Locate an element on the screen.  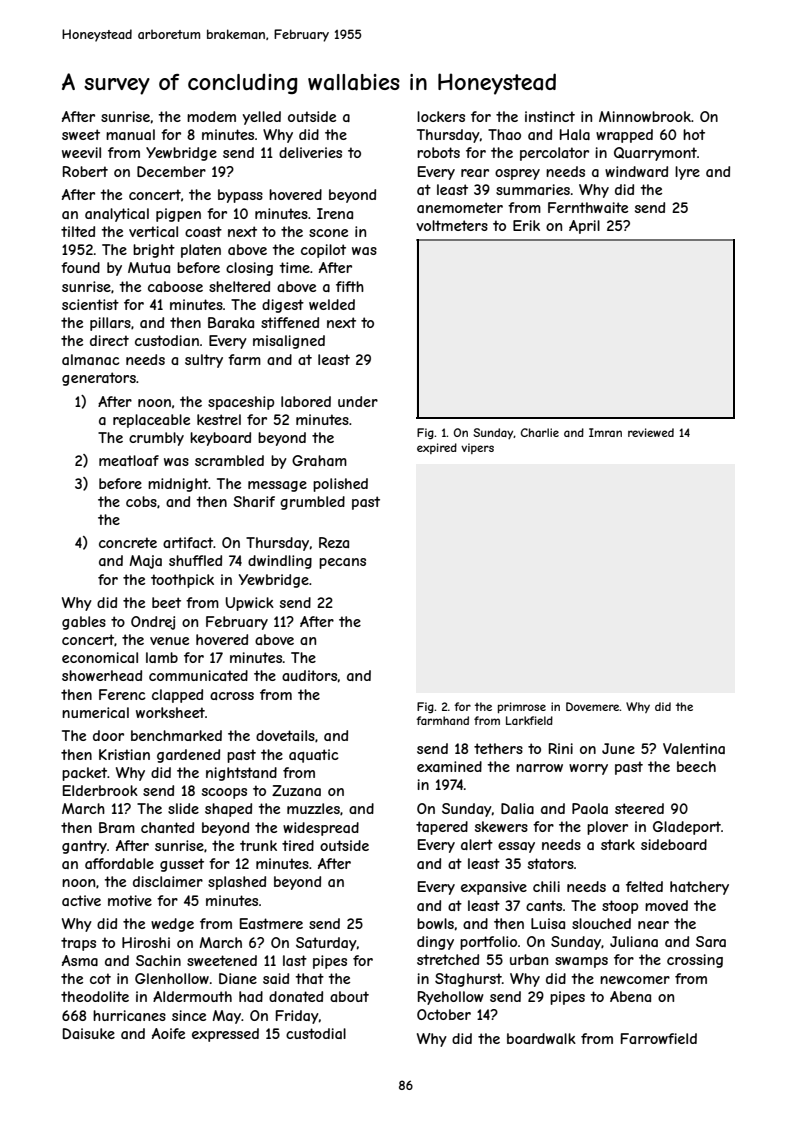
Larkfield is located at coordinates (529, 720).
